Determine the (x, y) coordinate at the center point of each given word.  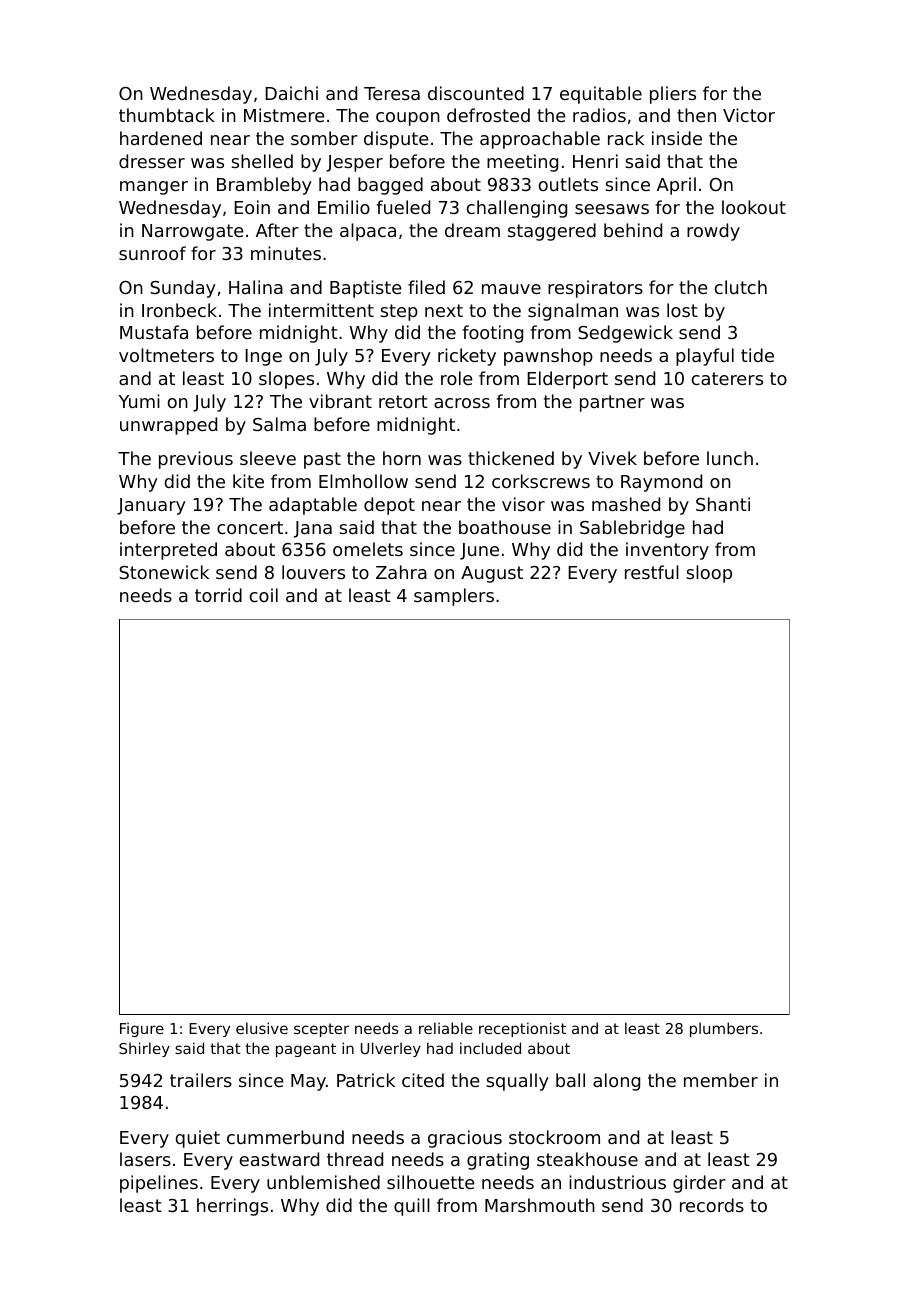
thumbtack (167, 115)
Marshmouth (540, 1205)
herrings (232, 1207)
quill (412, 1207)
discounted (476, 93)
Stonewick (164, 572)
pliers (673, 95)
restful (652, 572)
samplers (454, 597)
